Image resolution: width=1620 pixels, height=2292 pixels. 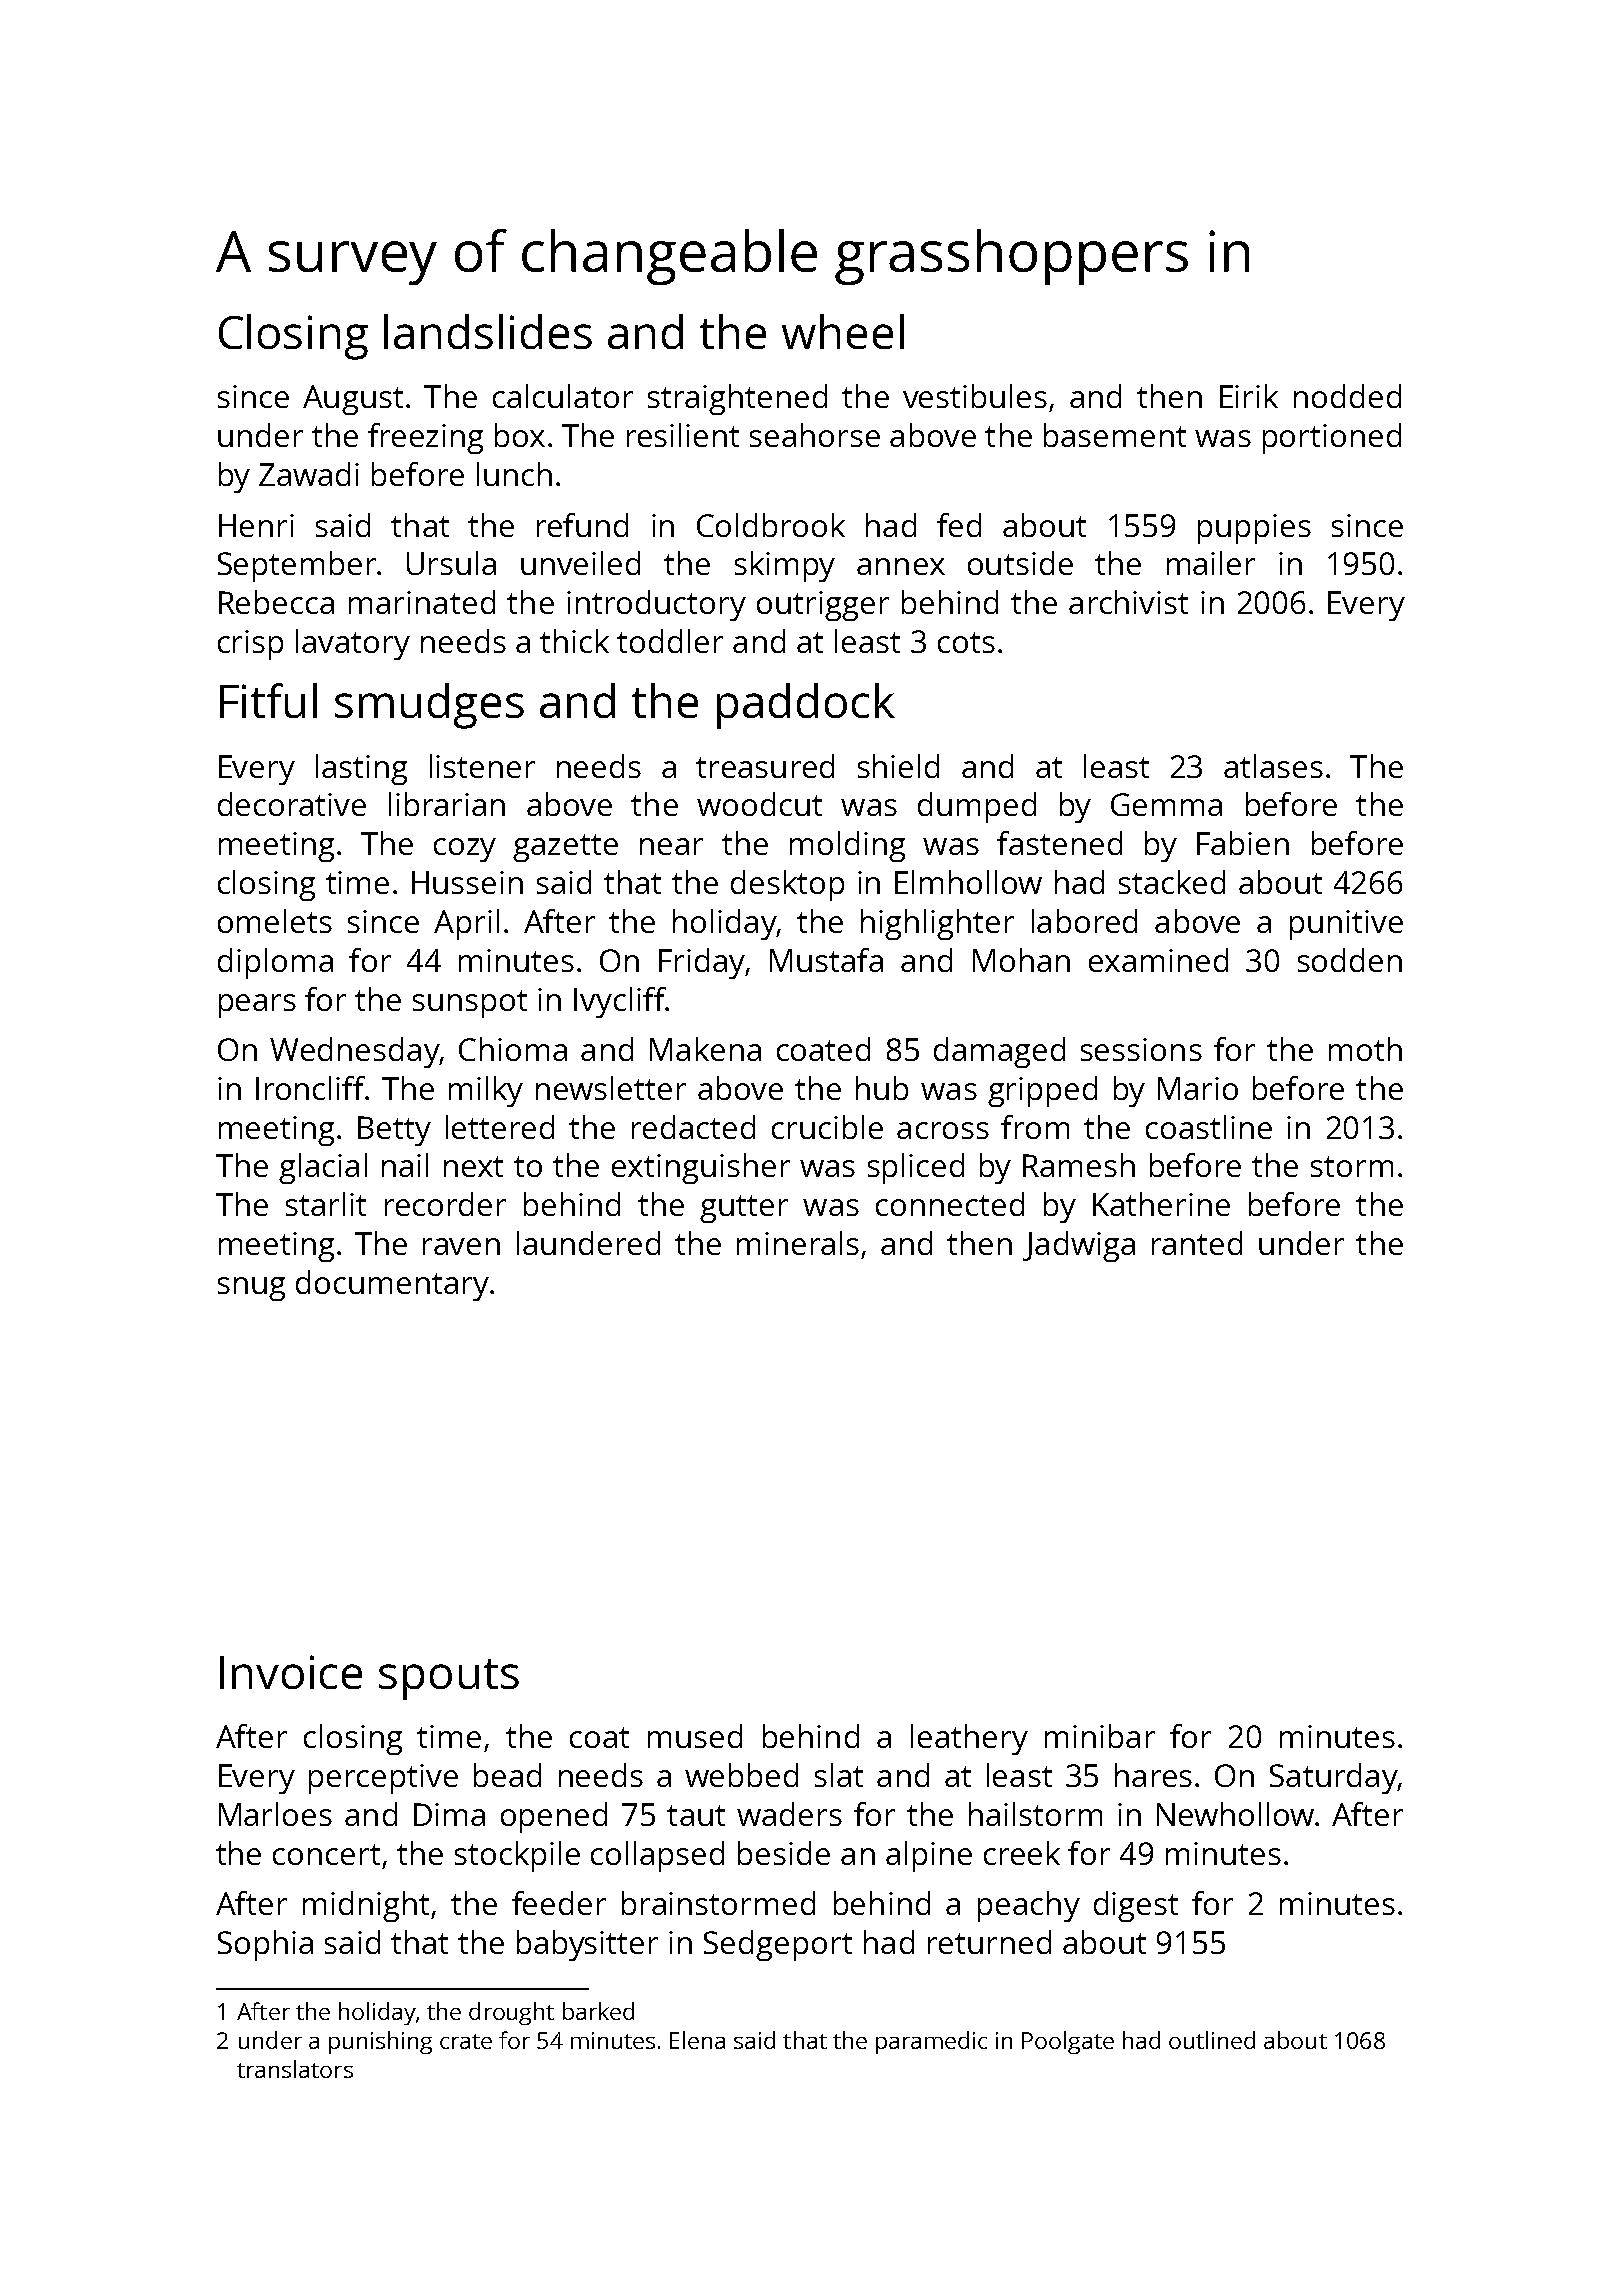 What do you see at coordinates (1068, 2042) in the image?
I see `Poolgate` at bounding box center [1068, 2042].
